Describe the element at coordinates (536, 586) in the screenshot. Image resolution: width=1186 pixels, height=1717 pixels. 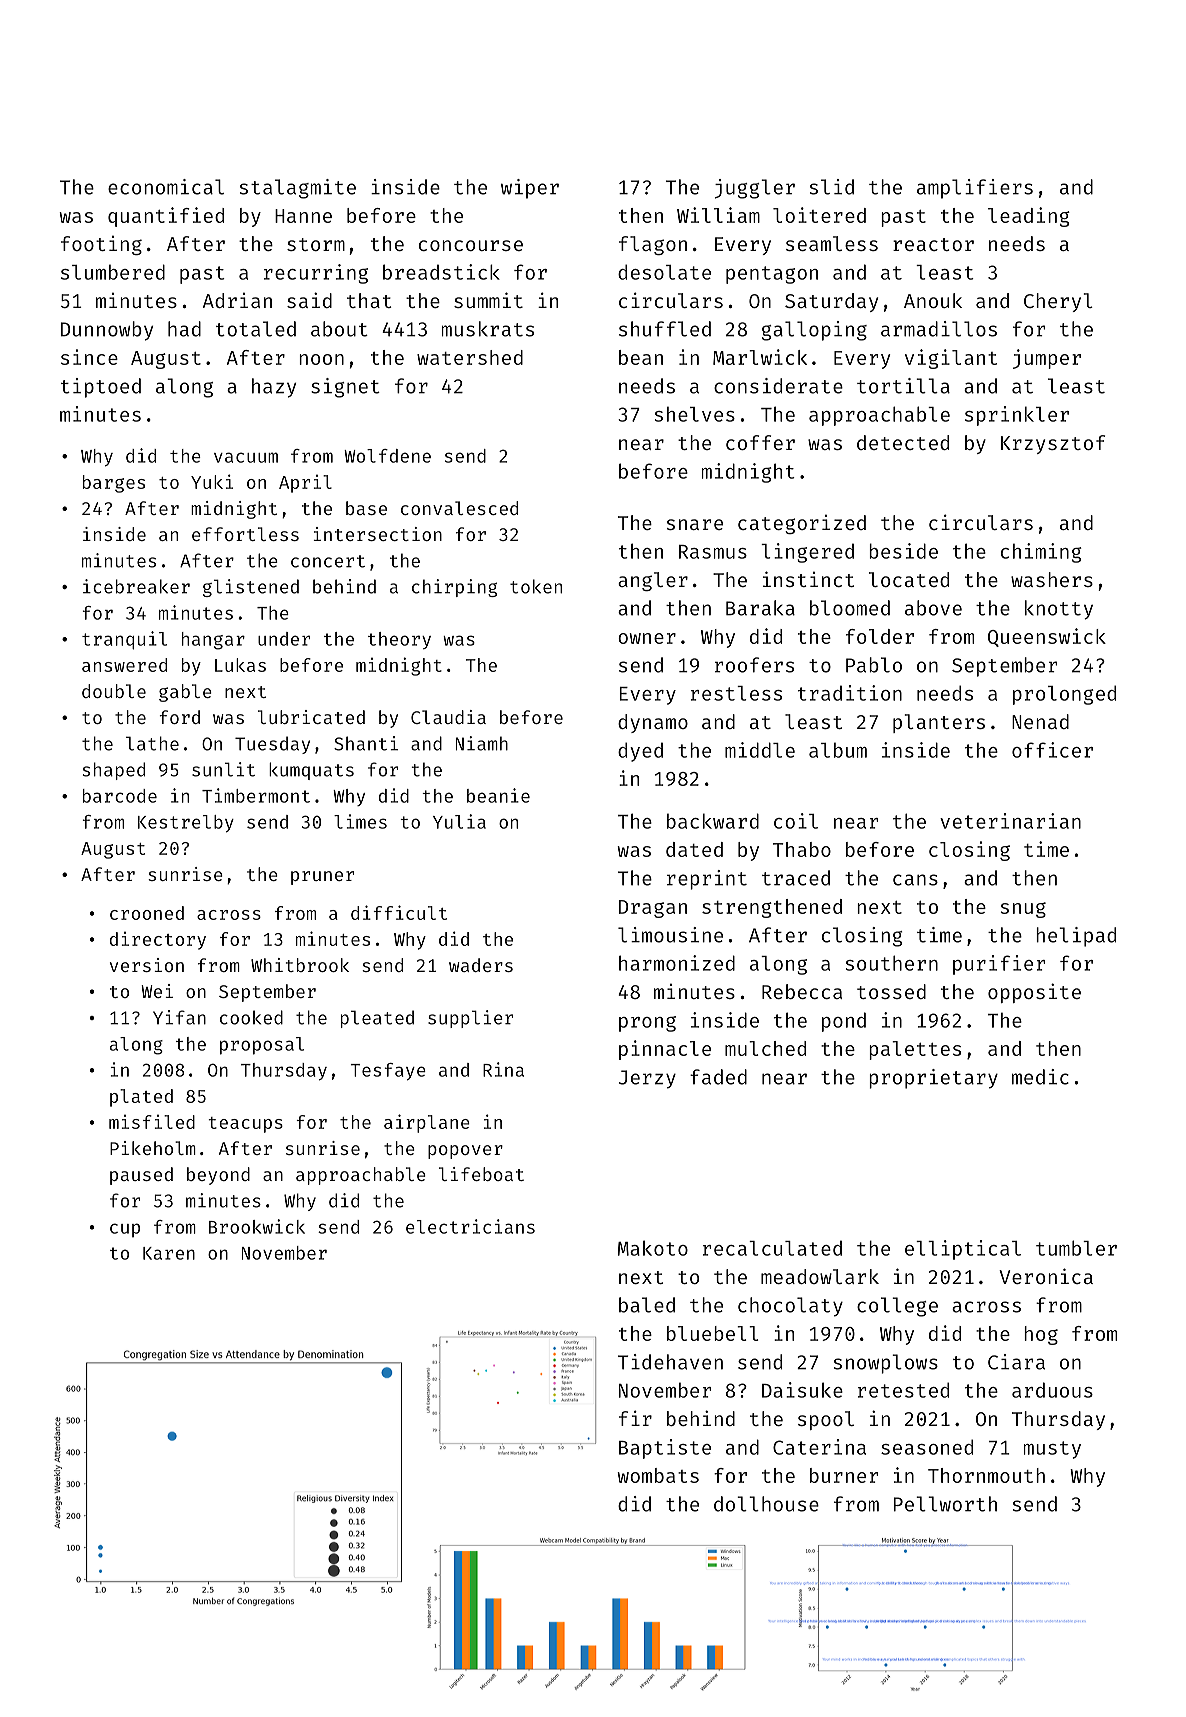
I see `token` at that location.
